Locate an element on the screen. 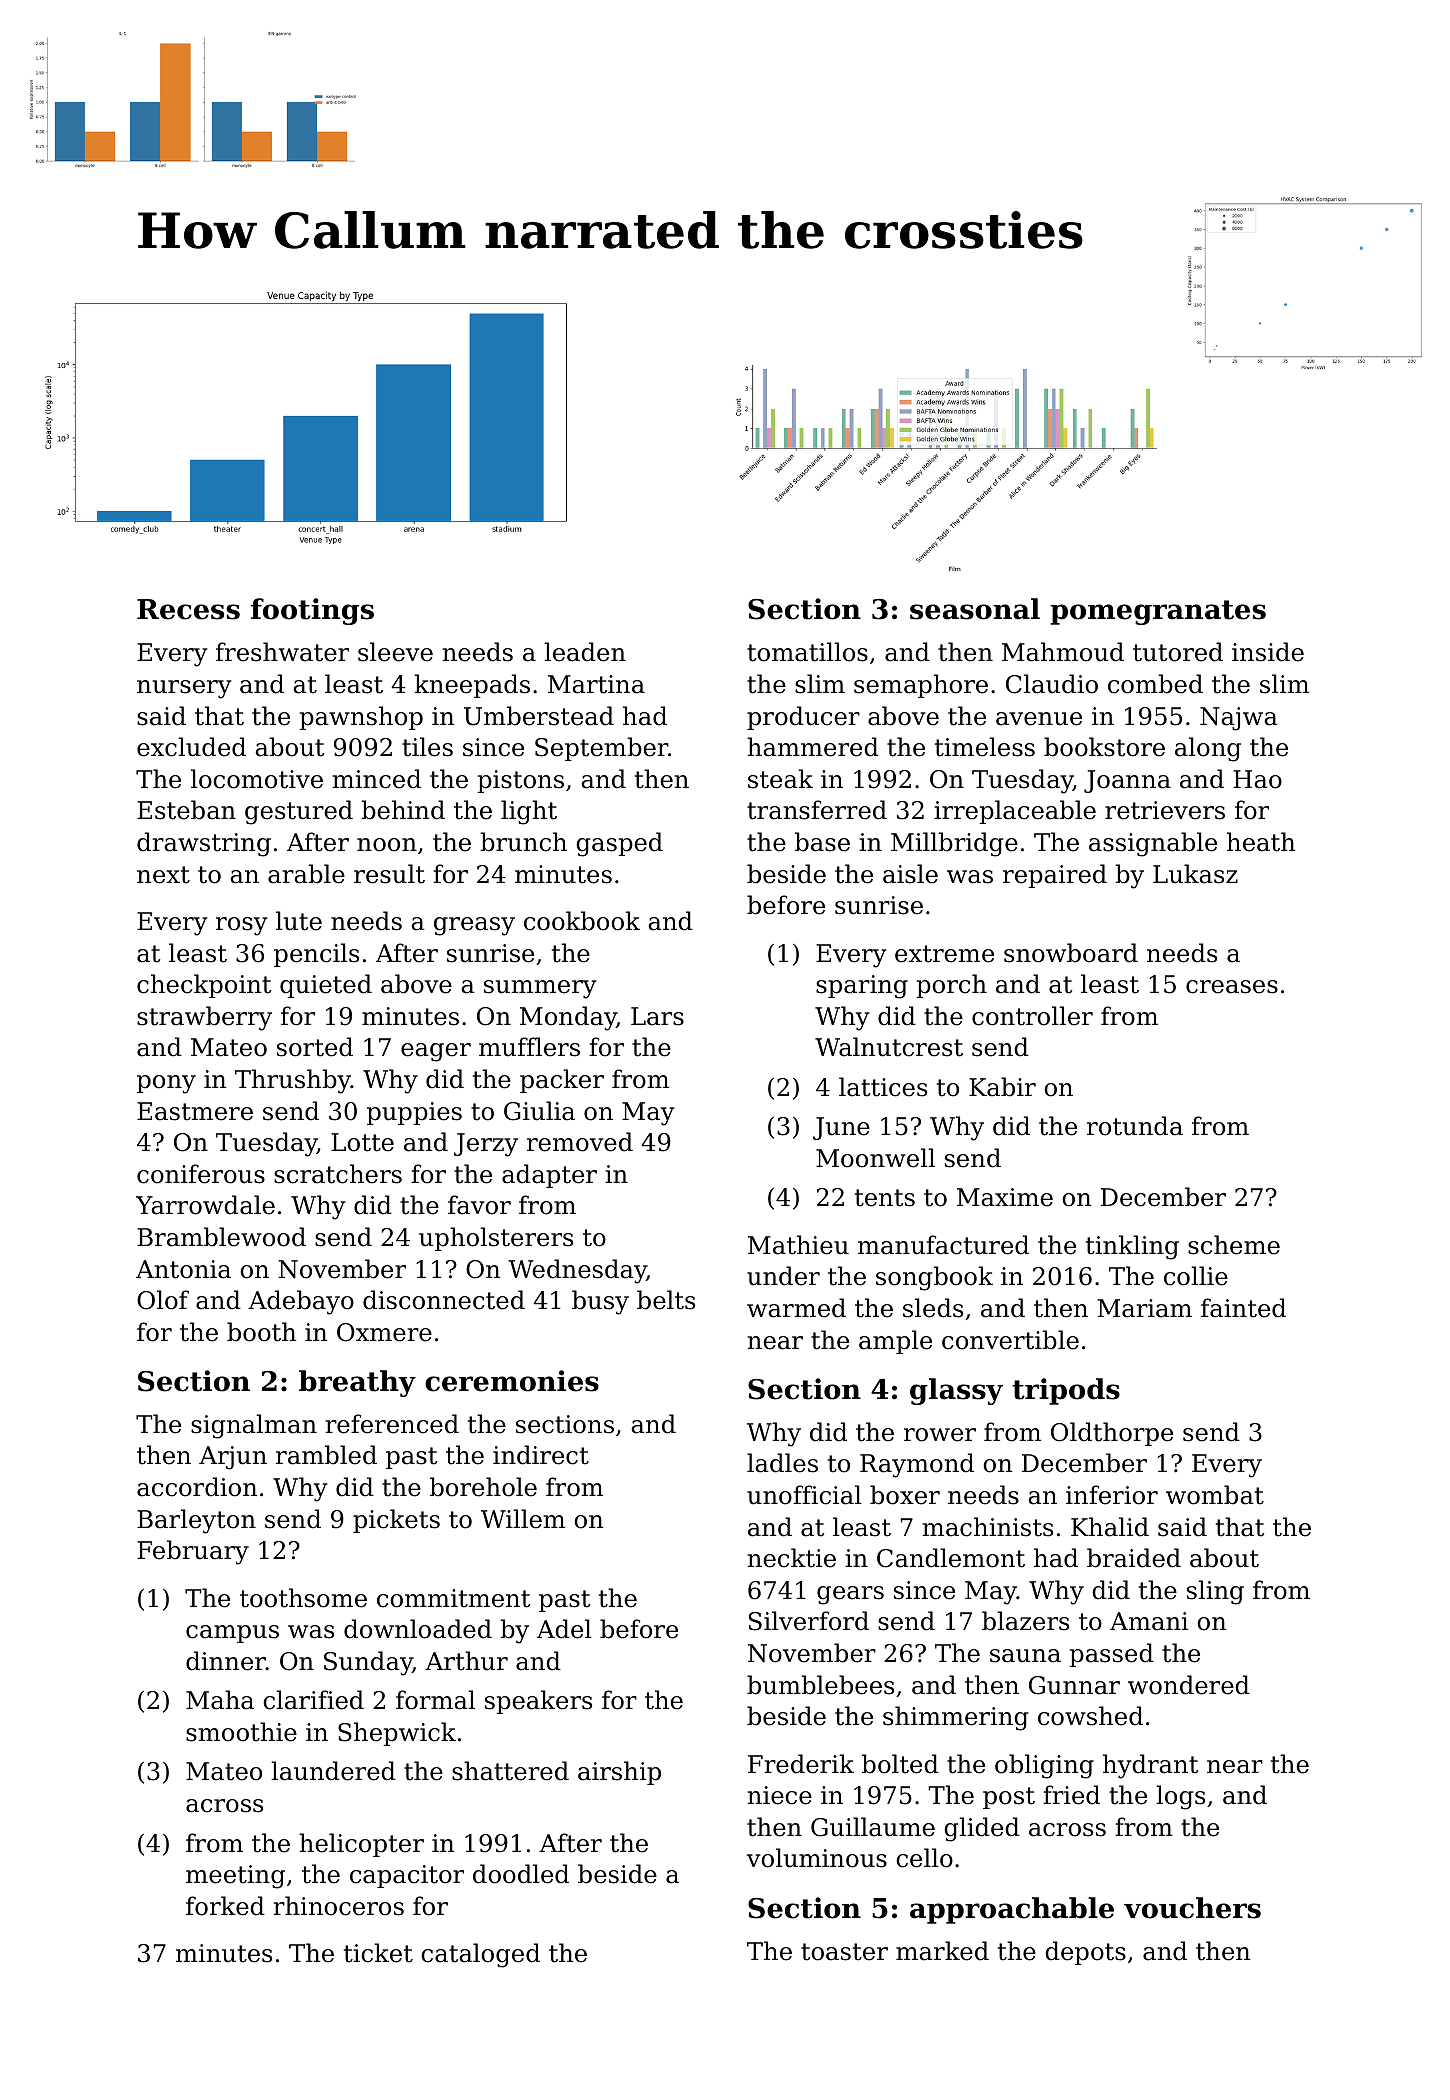 This screenshot has width=1450, height=2100. pomegranates is located at coordinates (1158, 612).
